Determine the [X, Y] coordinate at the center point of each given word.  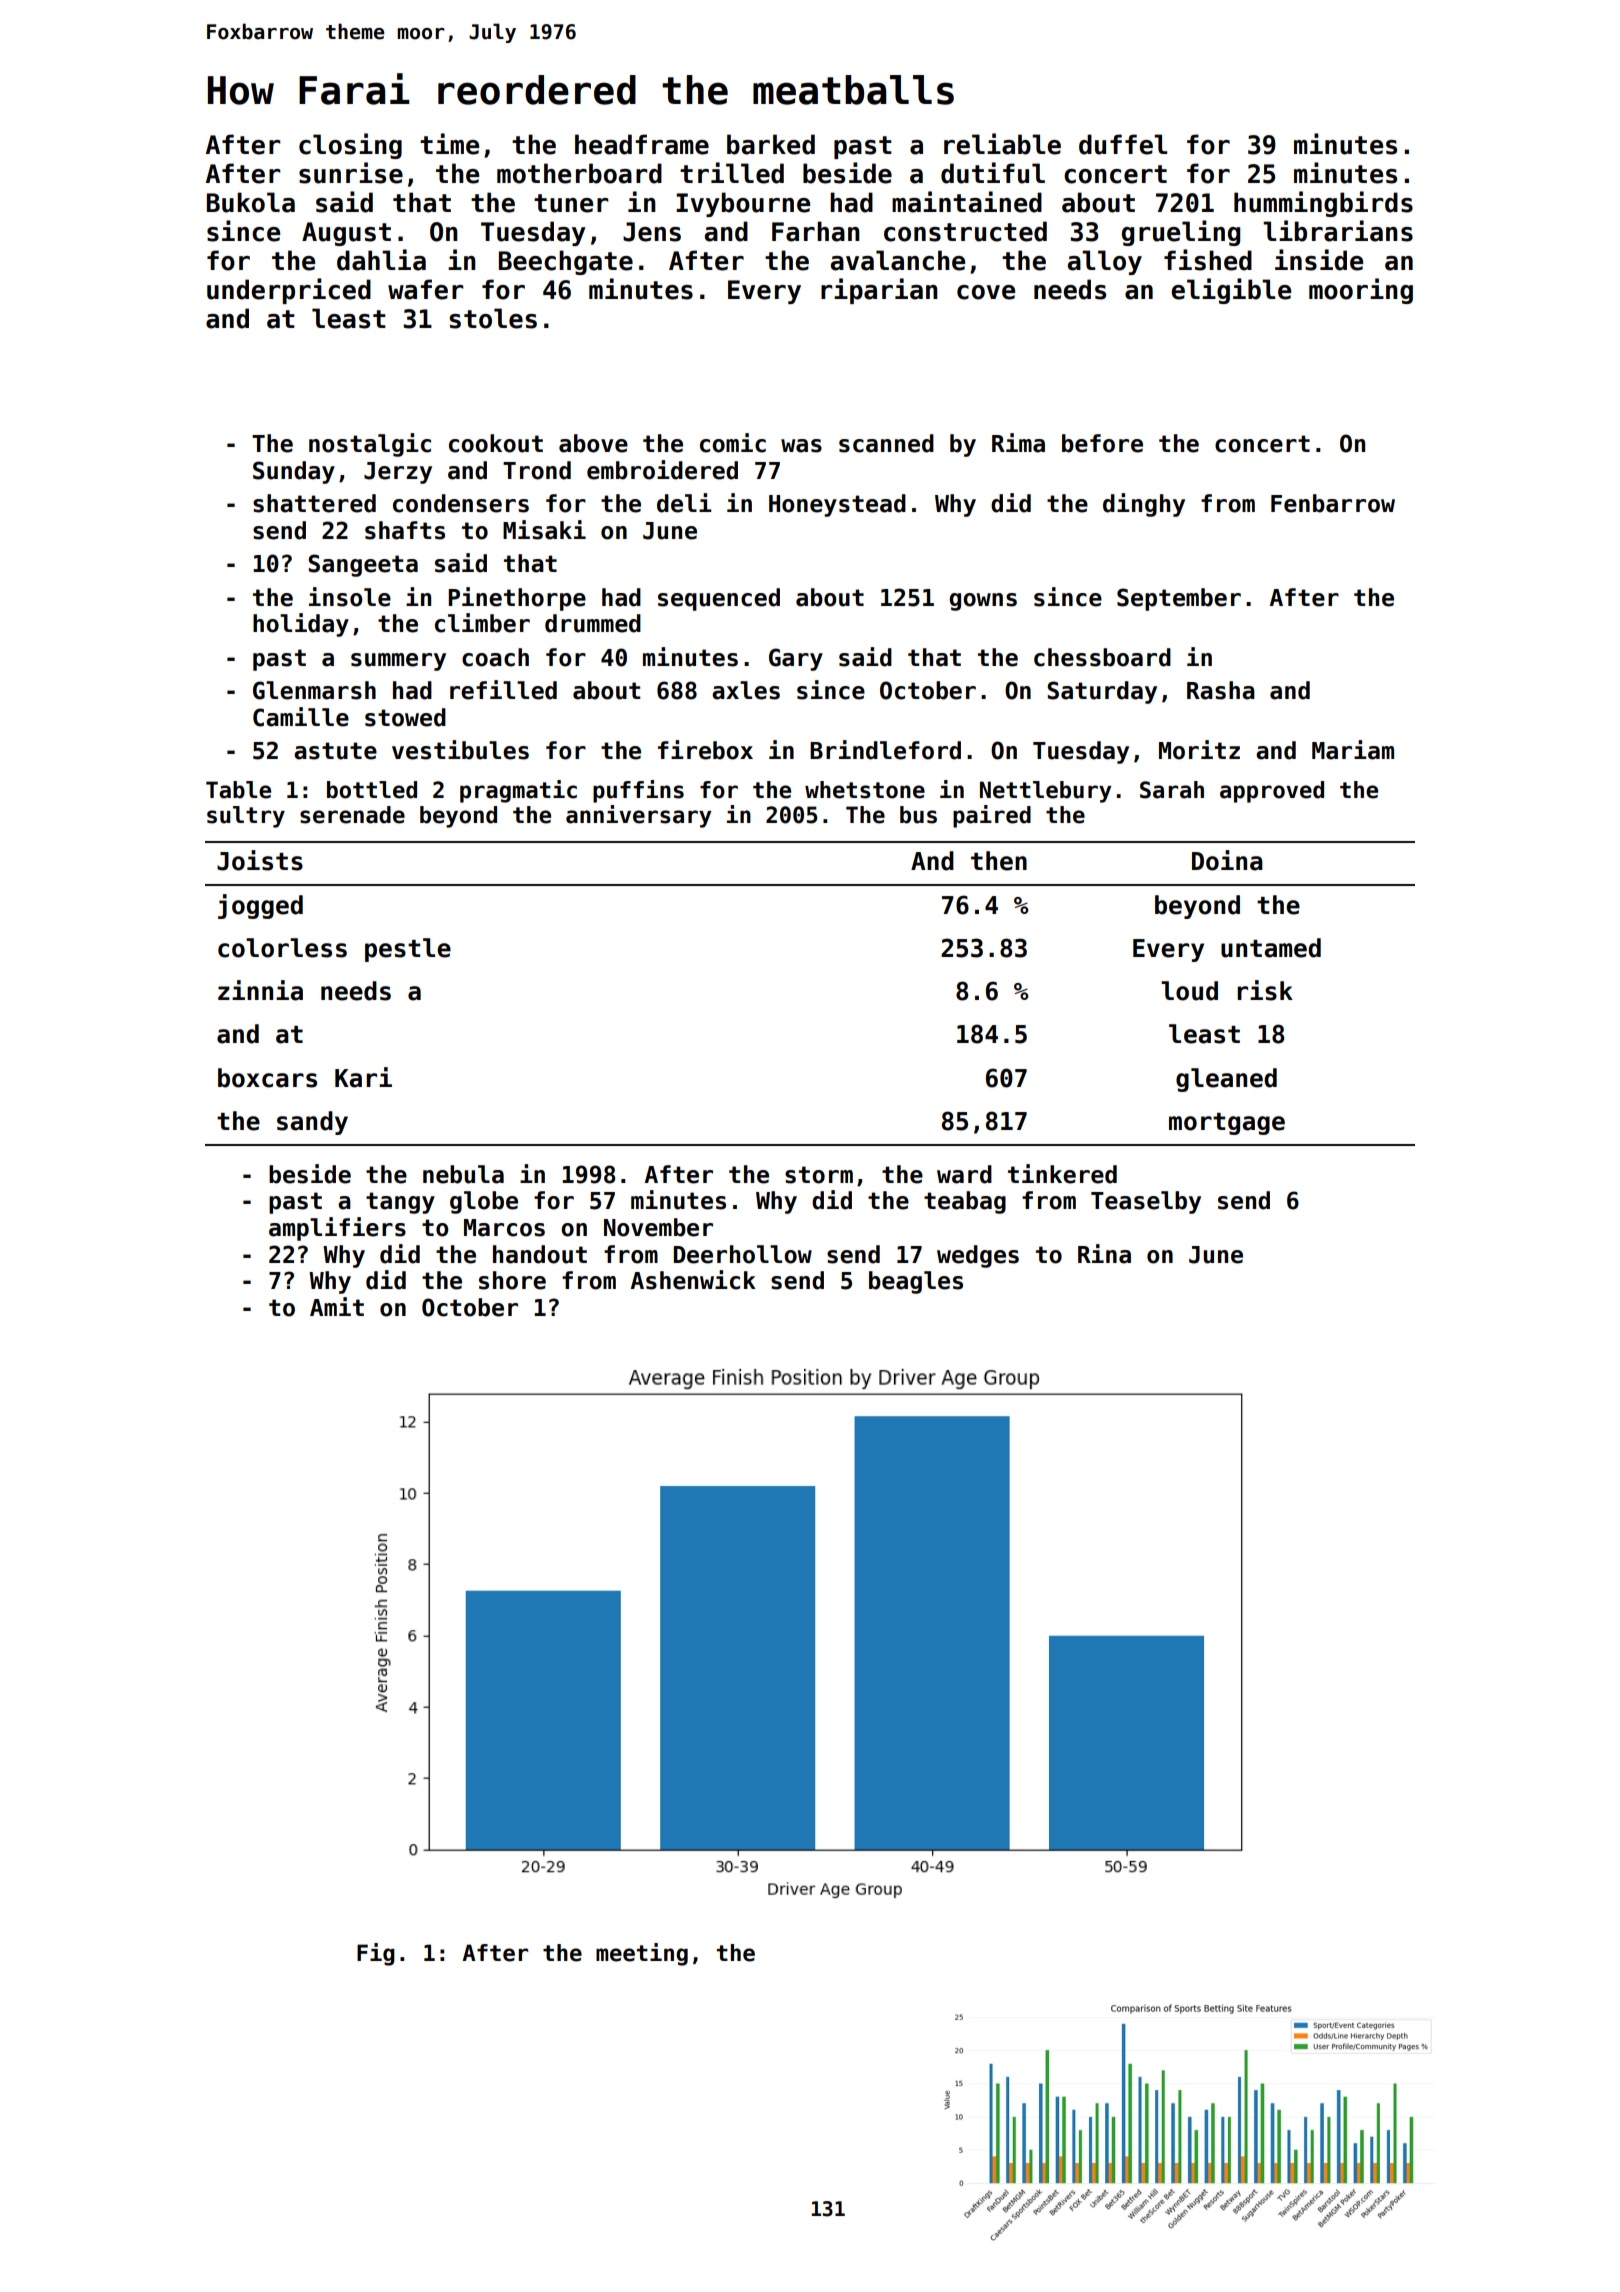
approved [1272, 792]
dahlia [381, 260]
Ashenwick [693, 1280]
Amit [337, 1306]
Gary [796, 659]
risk [1265, 990]
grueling [1181, 233]
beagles [916, 1282]
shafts [405, 530]
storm [819, 1175]
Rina [1104, 1254]
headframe [642, 144]
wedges [978, 1256]
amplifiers [337, 1229]
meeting [642, 1954]
